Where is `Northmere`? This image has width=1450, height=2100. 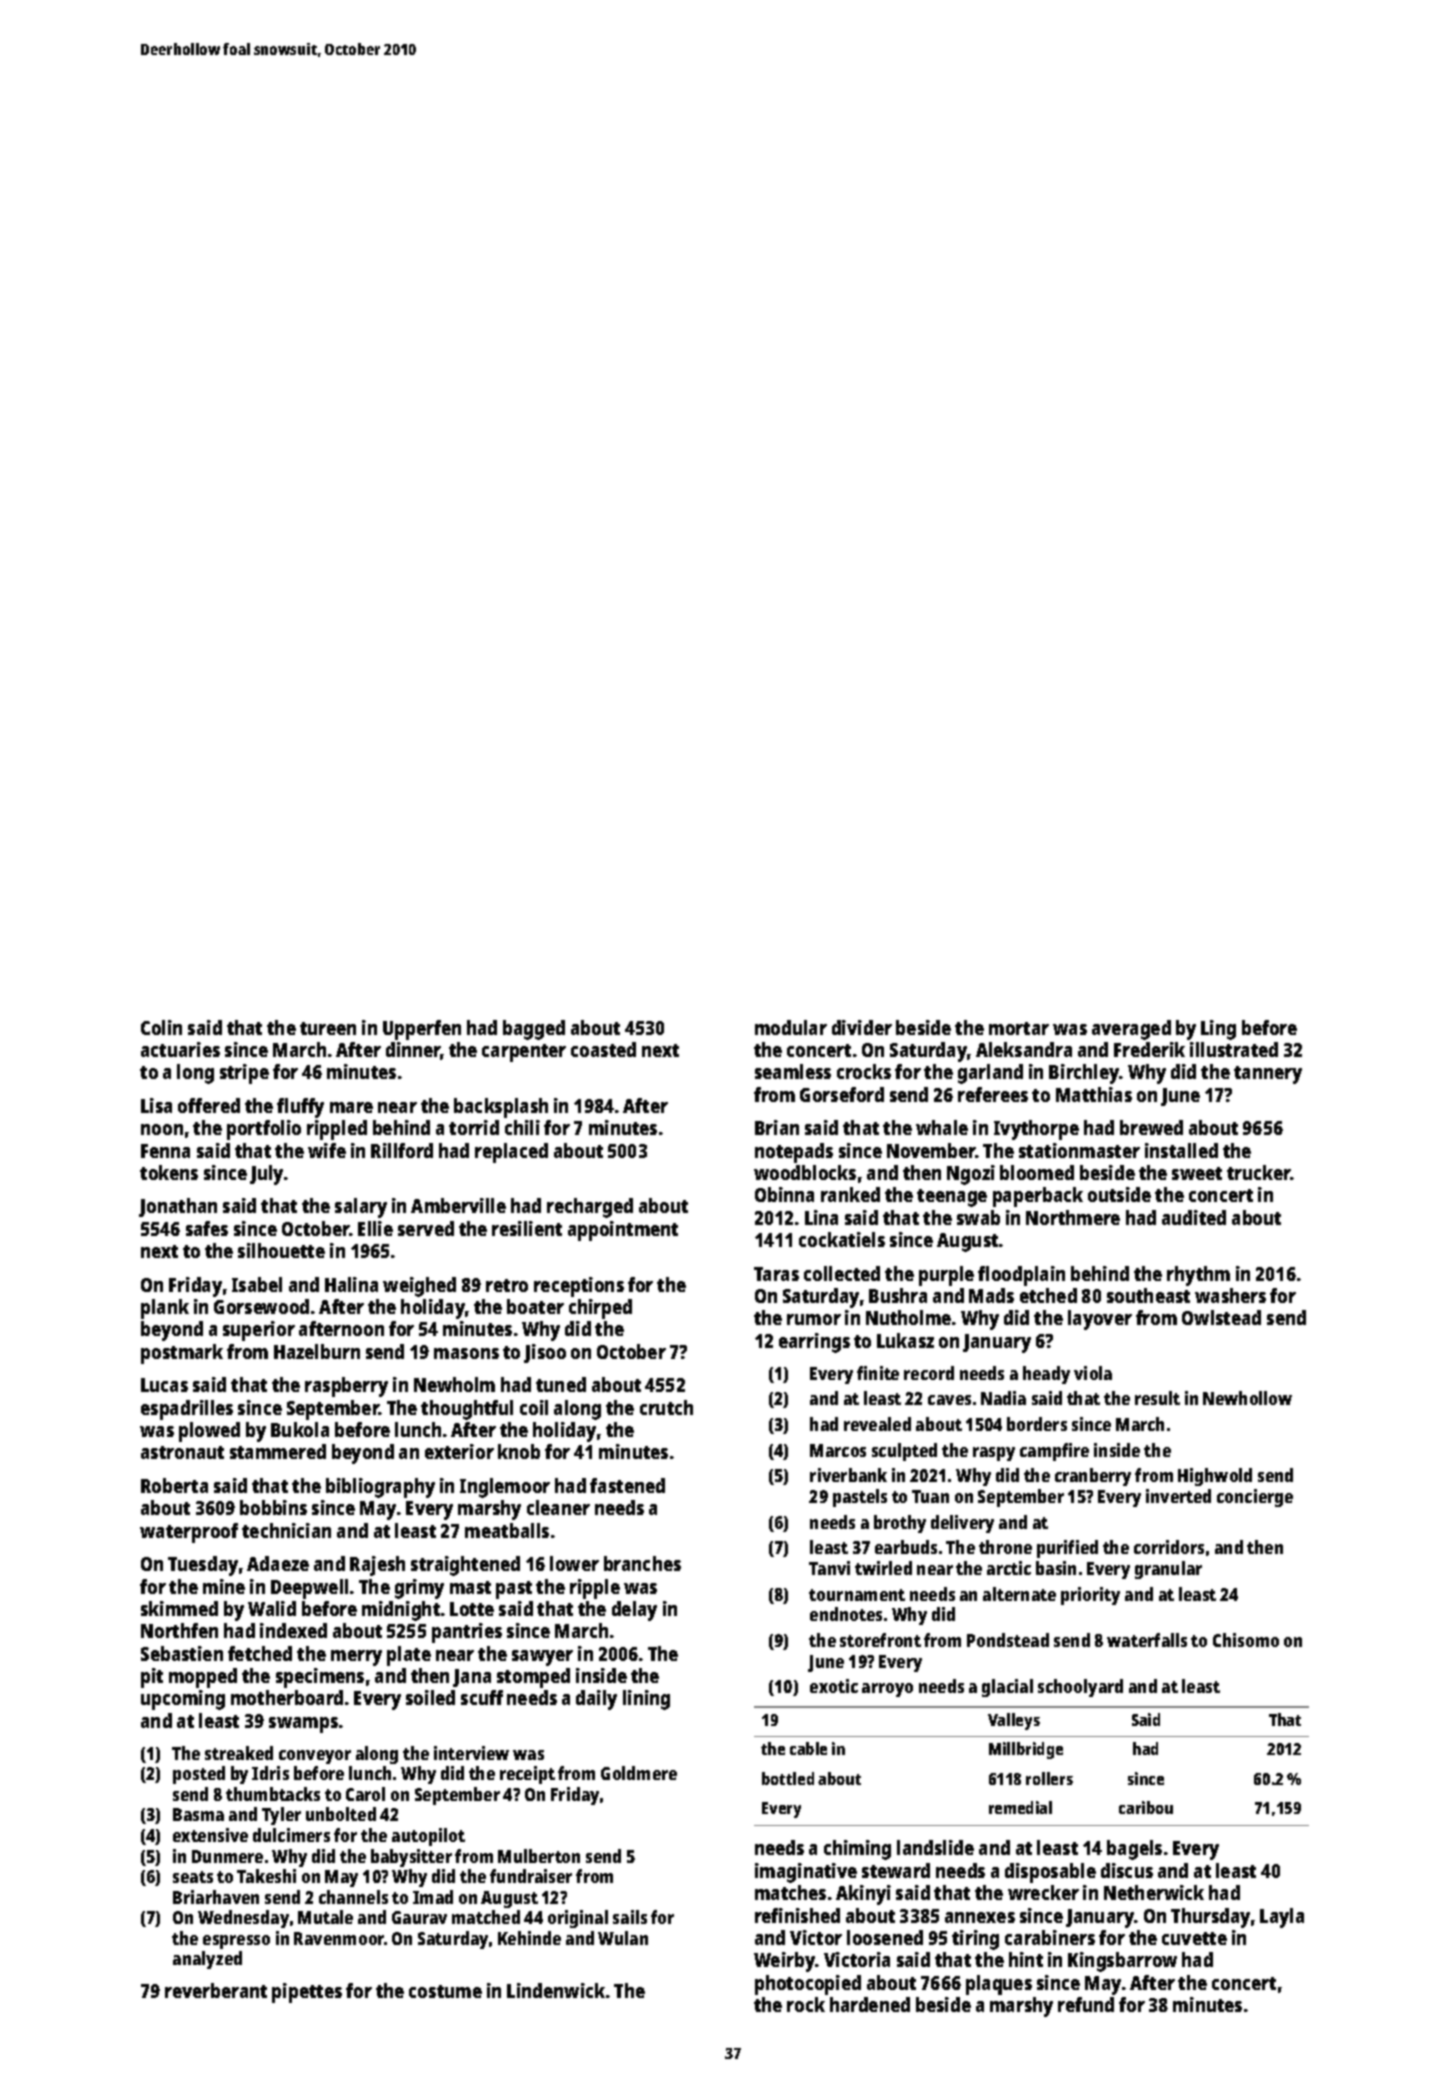 Northmere is located at coordinates (1073, 1217).
